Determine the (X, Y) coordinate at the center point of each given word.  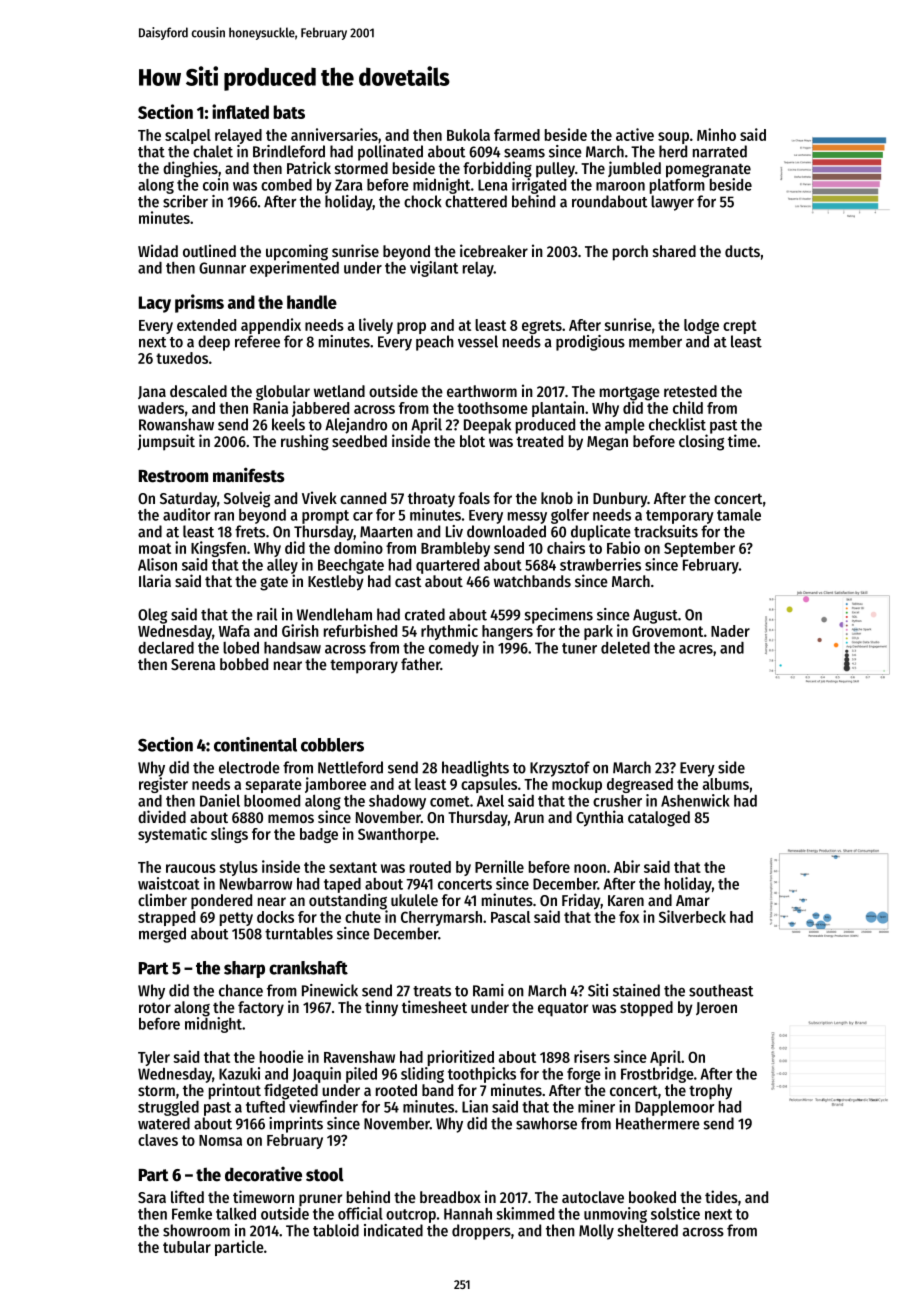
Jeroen (716, 1008)
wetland (339, 391)
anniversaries (334, 134)
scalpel (188, 136)
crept (740, 327)
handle (312, 302)
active (635, 134)
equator (563, 1010)
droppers (481, 1232)
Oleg (152, 616)
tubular (187, 1247)
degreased (640, 785)
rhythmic (449, 632)
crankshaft (308, 968)
